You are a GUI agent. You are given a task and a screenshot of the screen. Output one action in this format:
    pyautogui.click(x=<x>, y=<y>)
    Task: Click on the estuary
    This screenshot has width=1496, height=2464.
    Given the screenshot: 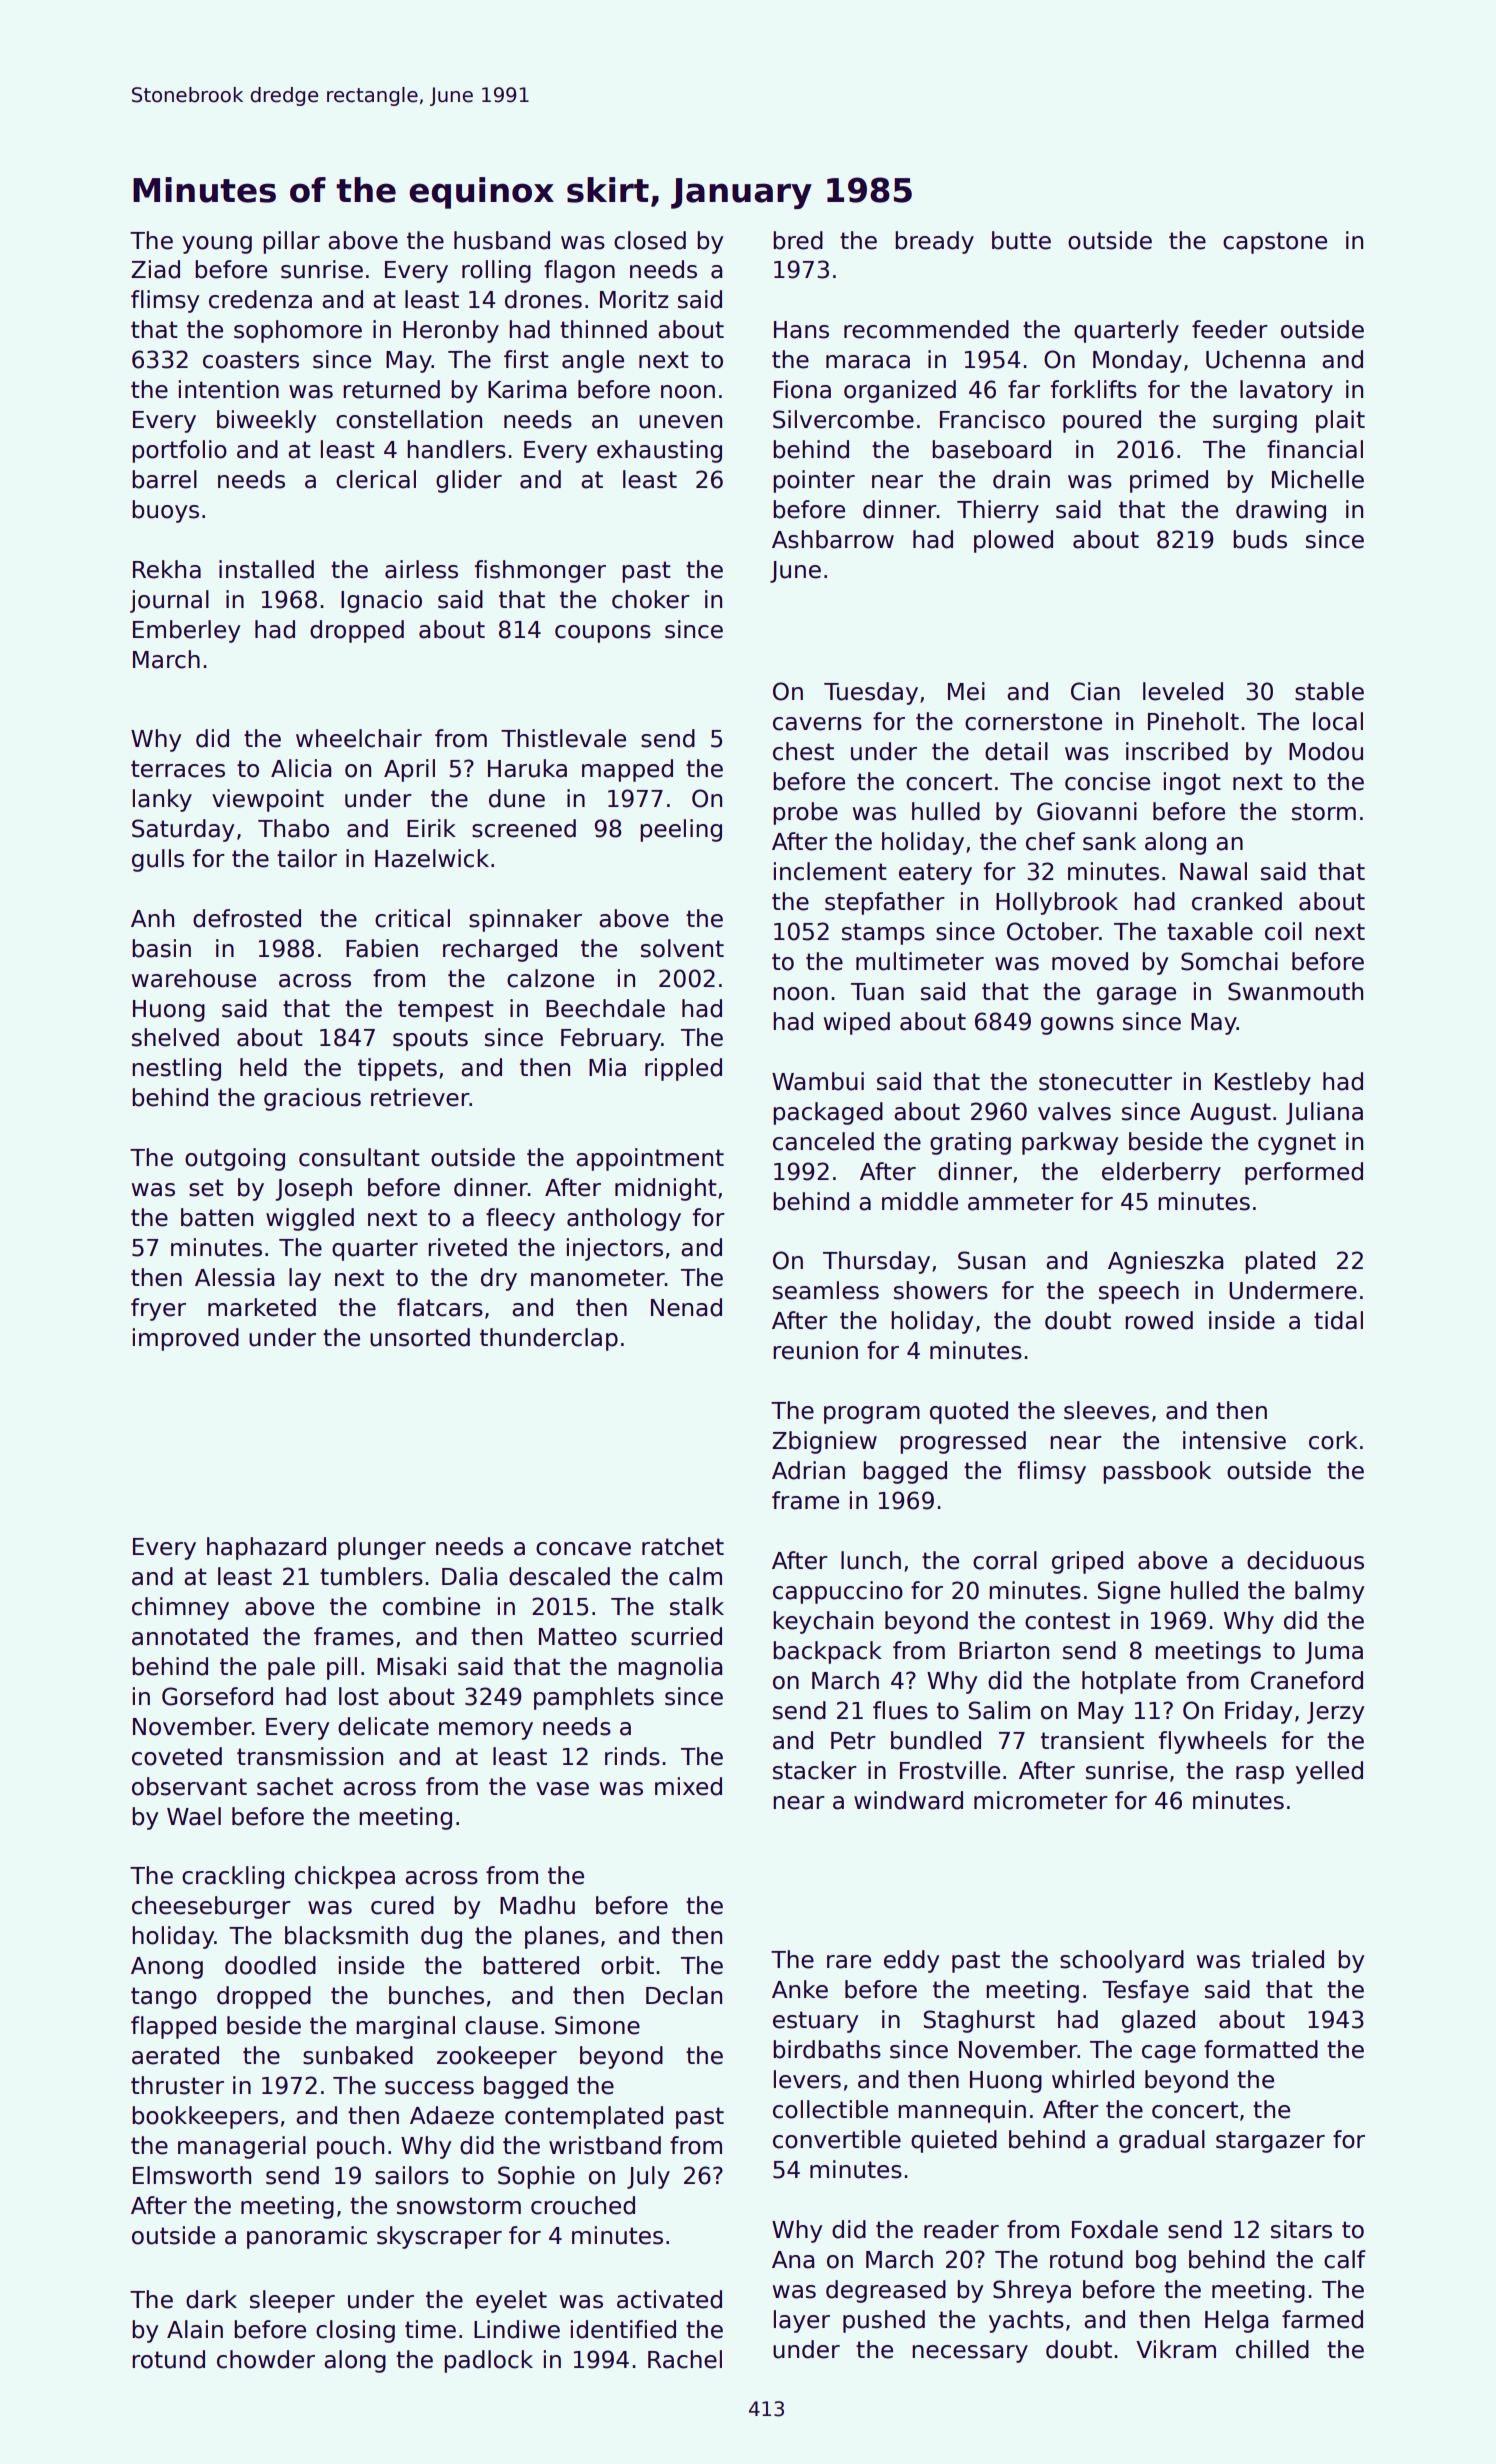 What is the action you would take?
    pyautogui.click(x=815, y=2022)
